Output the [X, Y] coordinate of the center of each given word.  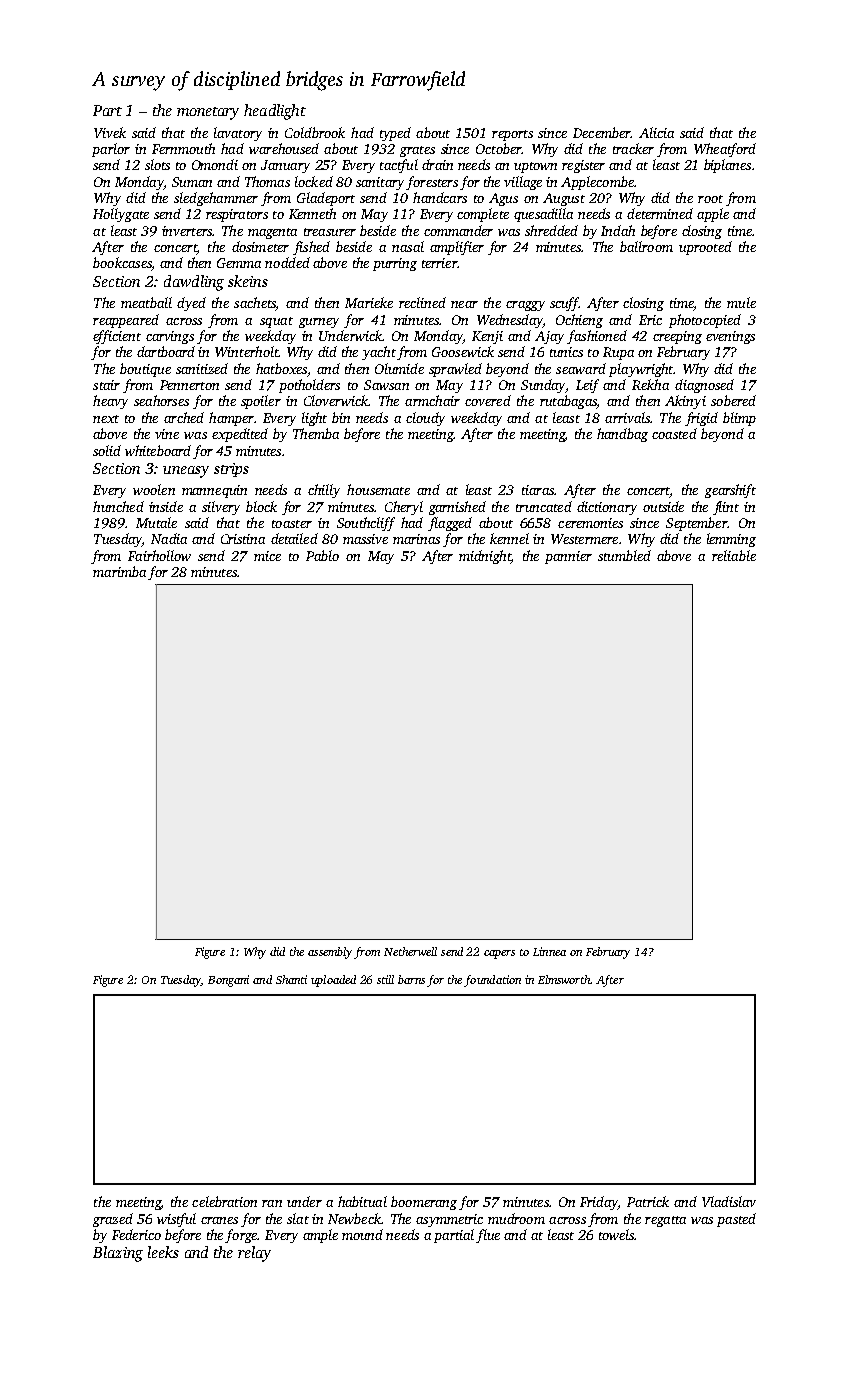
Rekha [650, 384]
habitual [362, 1201]
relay [254, 1254]
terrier [439, 263]
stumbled [624, 555]
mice [267, 556]
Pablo [322, 555]
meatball [146, 302]
